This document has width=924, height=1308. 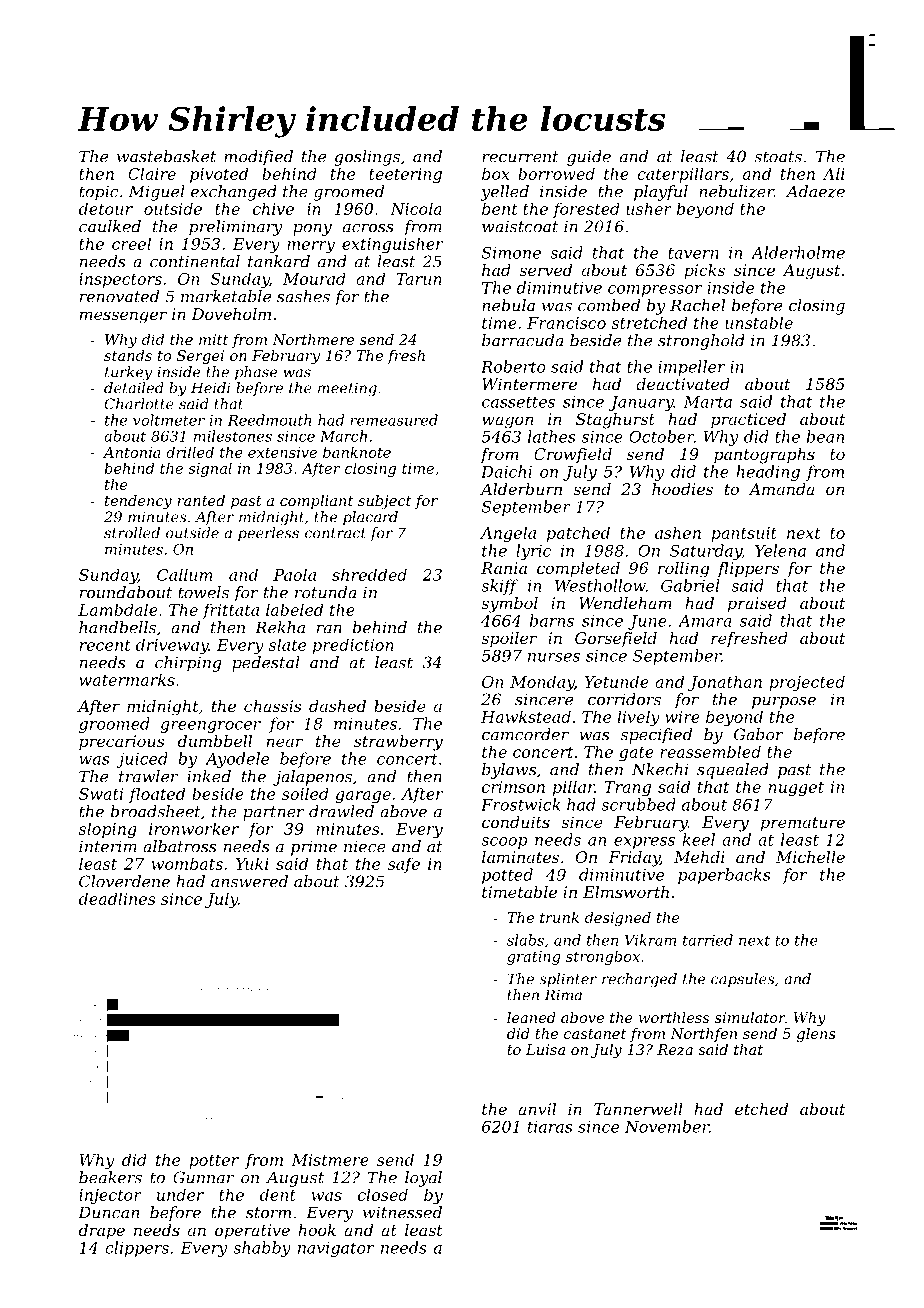 I want to click on leaned, so click(x=531, y=1017).
